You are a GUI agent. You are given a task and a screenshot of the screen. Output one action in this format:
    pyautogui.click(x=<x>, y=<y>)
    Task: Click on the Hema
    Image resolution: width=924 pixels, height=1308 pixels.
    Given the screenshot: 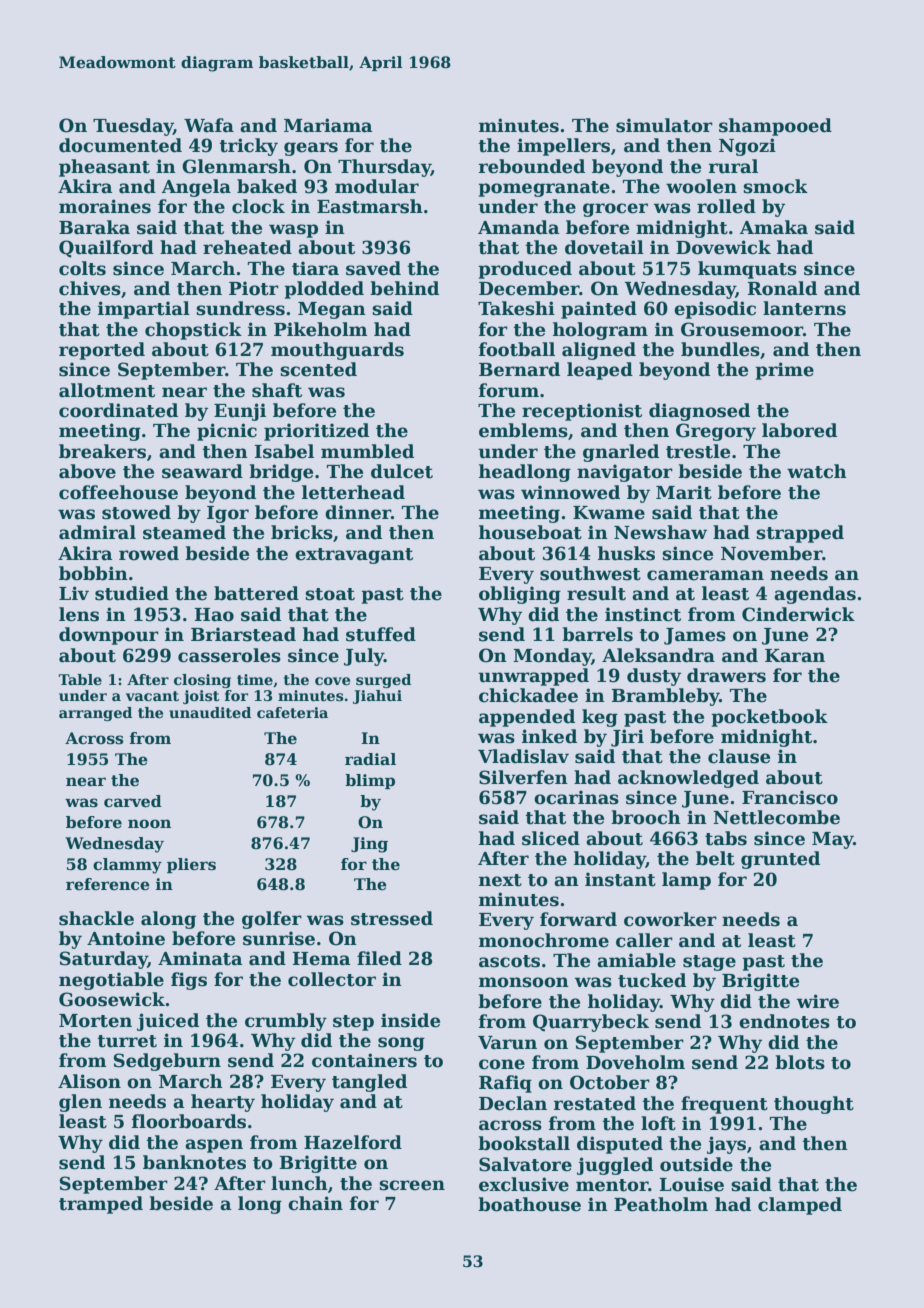 What is the action you would take?
    pyautogui.click(x=321, y=959)
